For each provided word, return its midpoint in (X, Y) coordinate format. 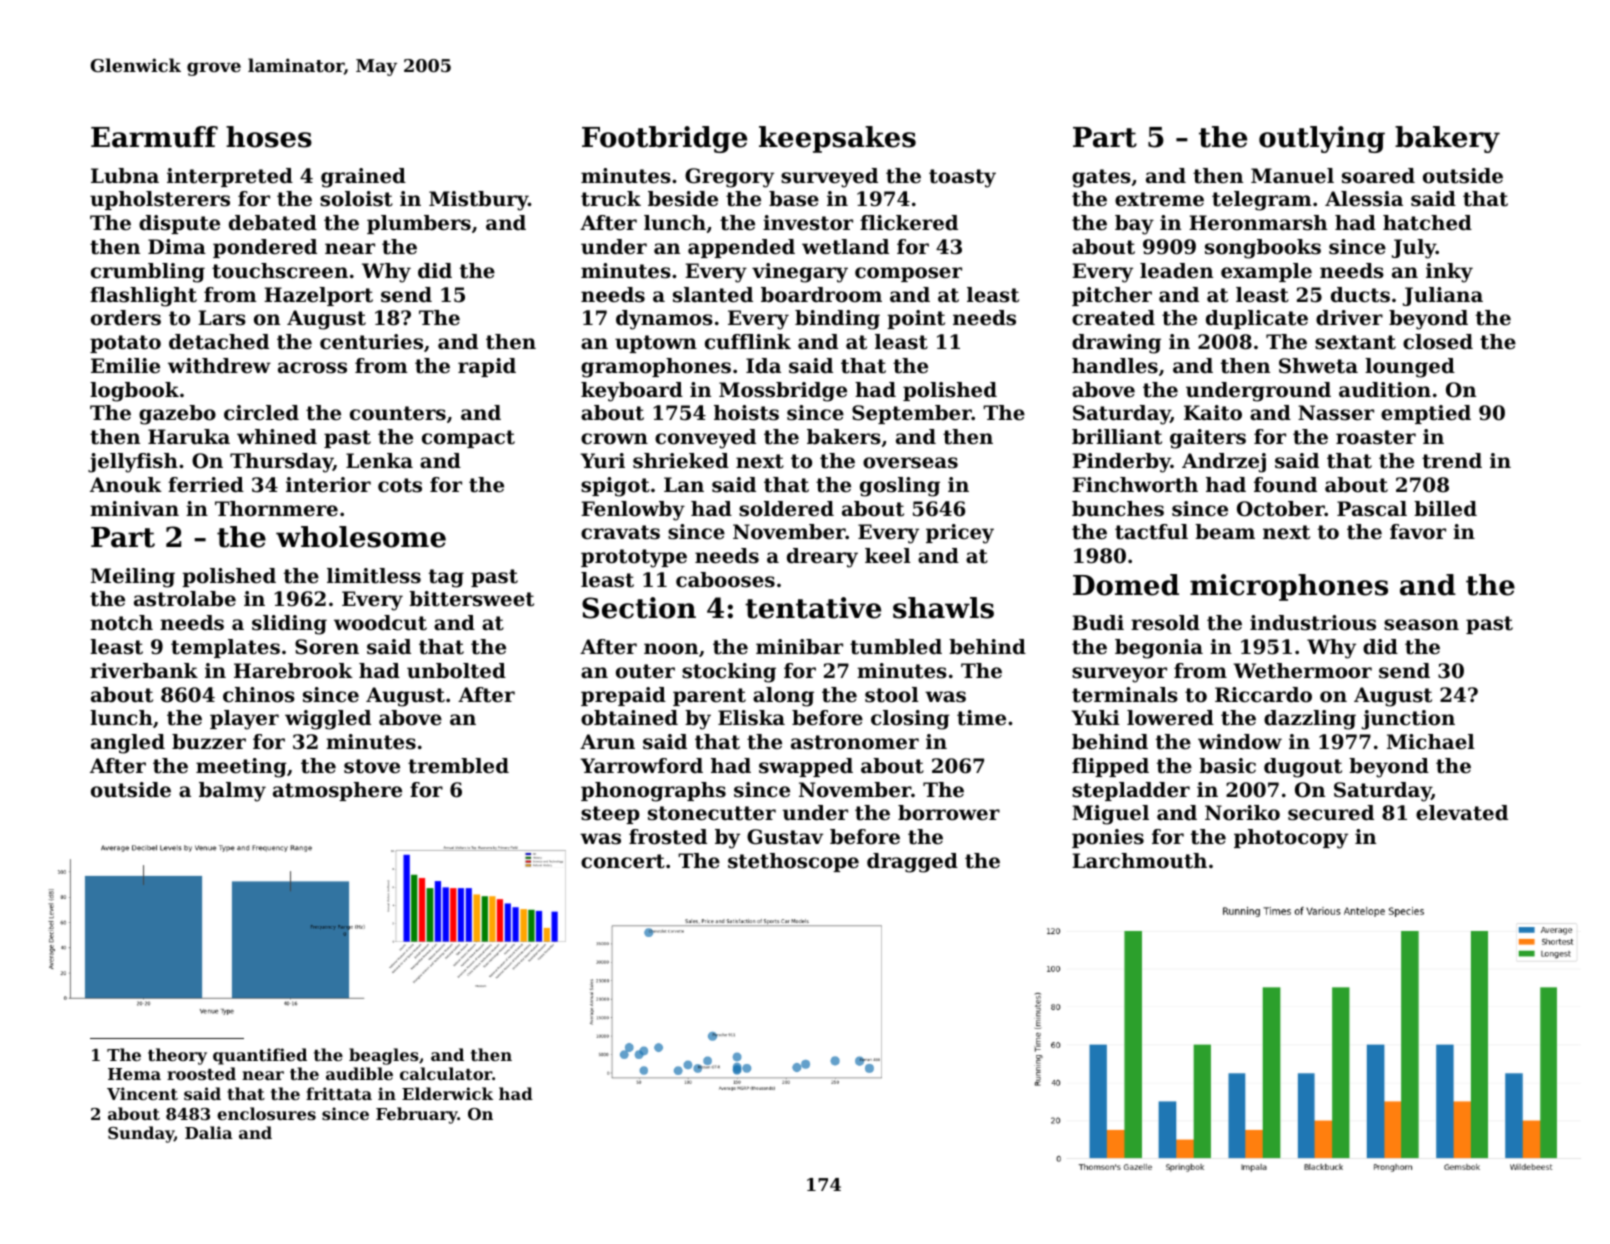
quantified (260, 1056)
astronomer (855, 742)
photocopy (1291, 839)
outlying (1322, 139)
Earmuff (154, 137)
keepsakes (837, 139)
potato (125, 344)
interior (328, 485)
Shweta (1318, 366)
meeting (241, 768)
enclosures (266, 1113)
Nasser (1336, 413)
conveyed (705, 439)
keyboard (632, 392)
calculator (446, 1073)
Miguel (1110, 815)
